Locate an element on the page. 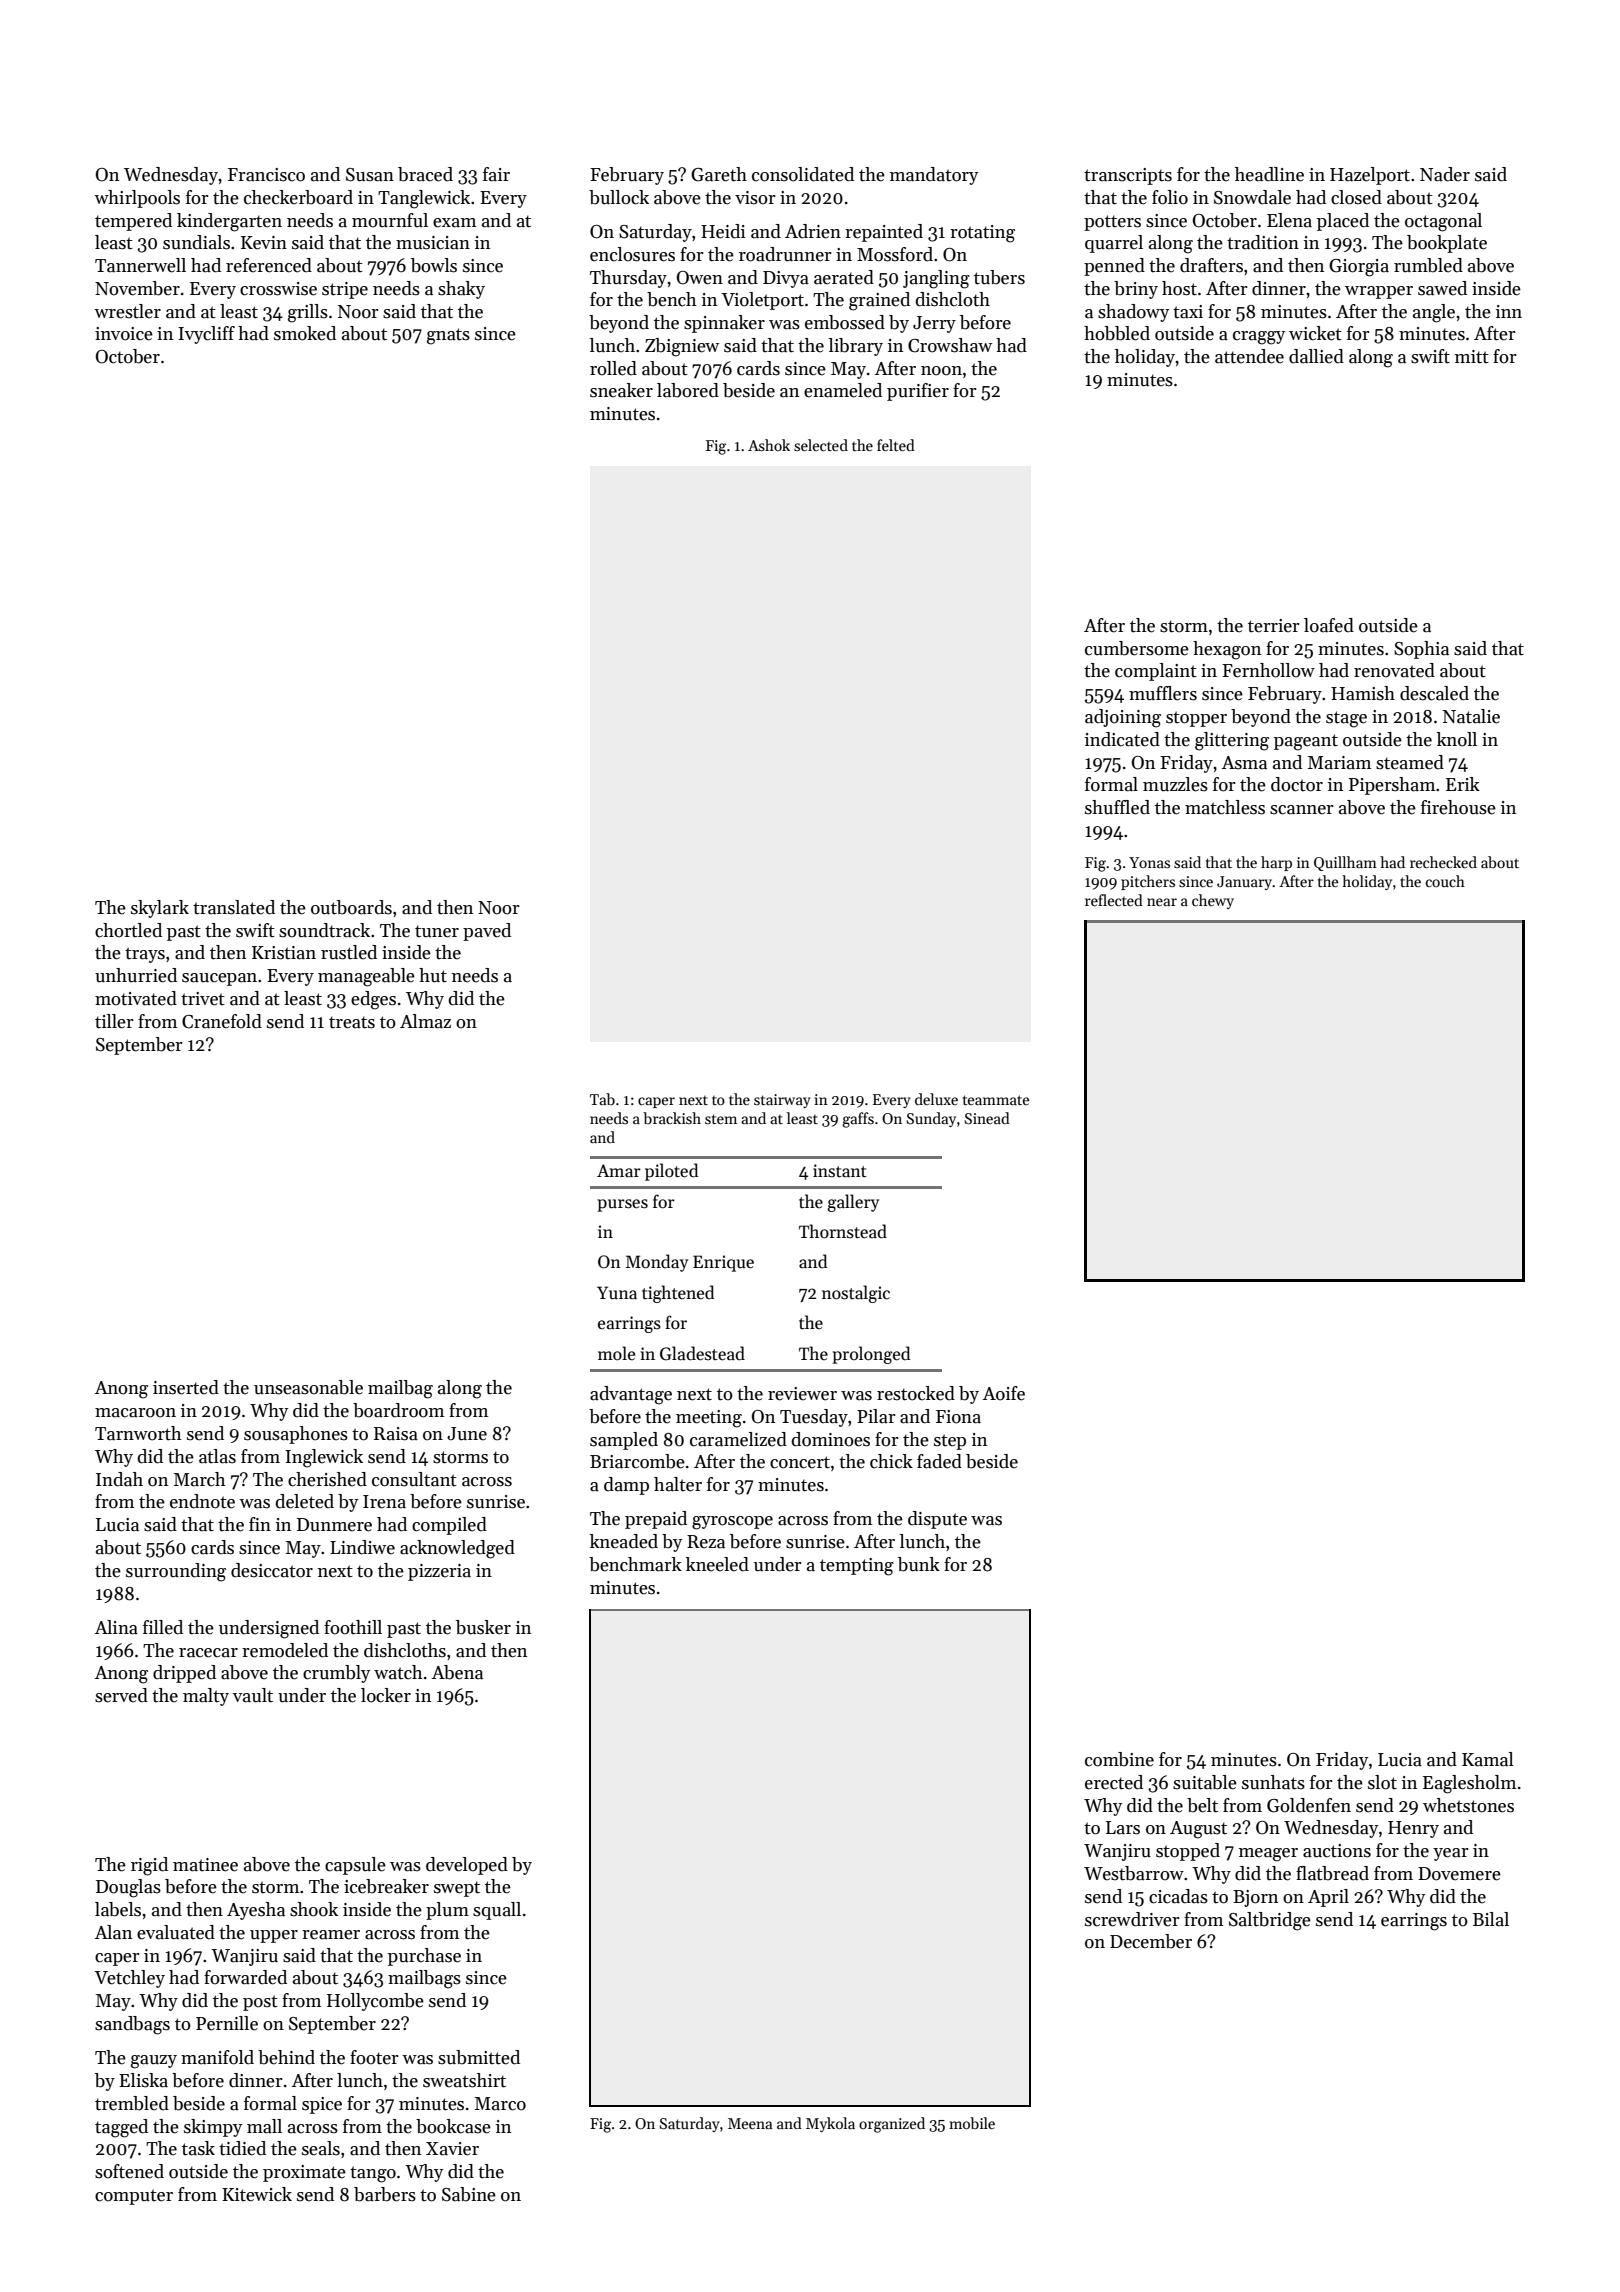 This image has height=2292, width=1620. remodeled is located at coordinates (285, 1650).
